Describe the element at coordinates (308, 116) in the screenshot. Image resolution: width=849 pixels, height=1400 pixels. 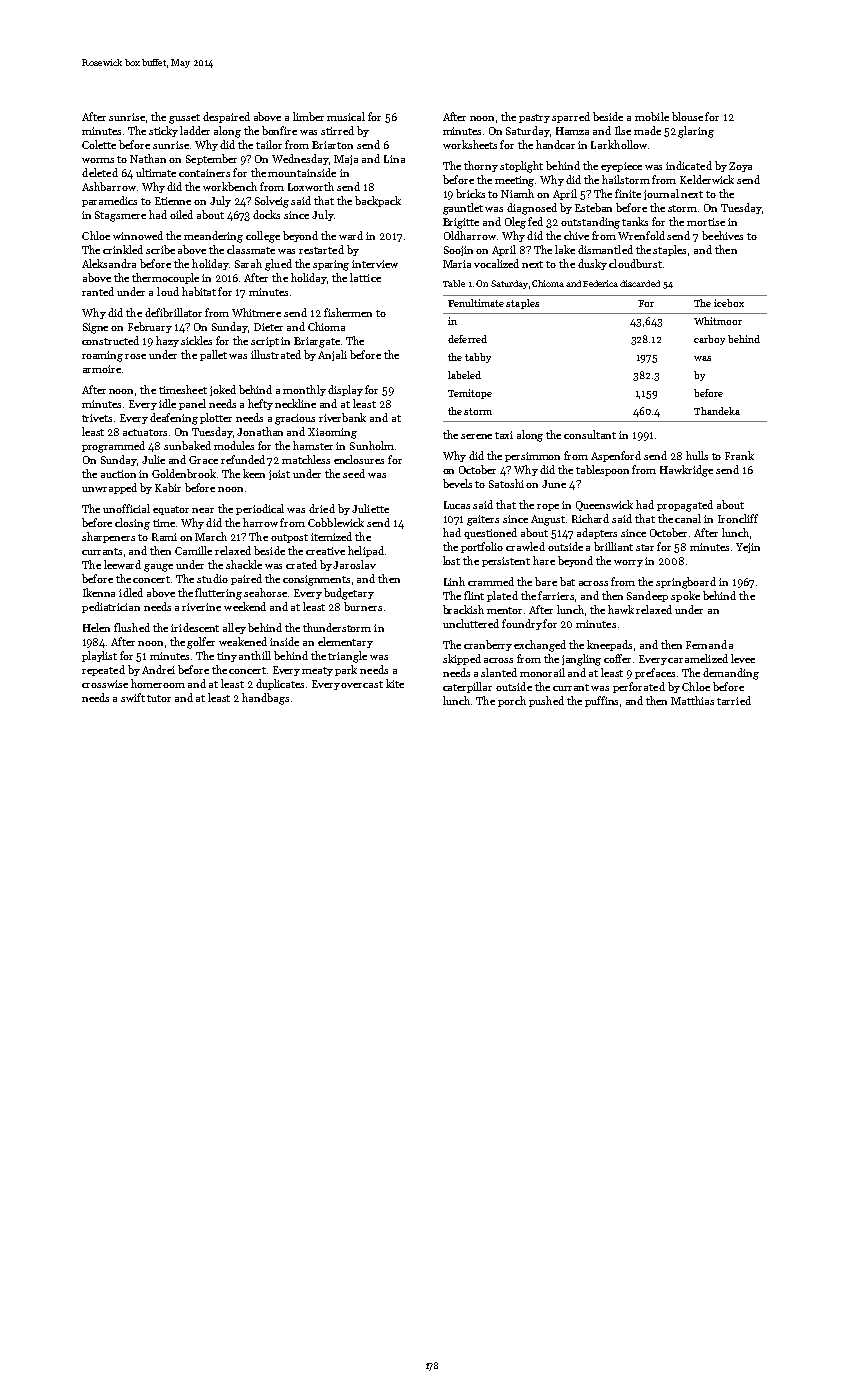
I see `limber` at that location.
